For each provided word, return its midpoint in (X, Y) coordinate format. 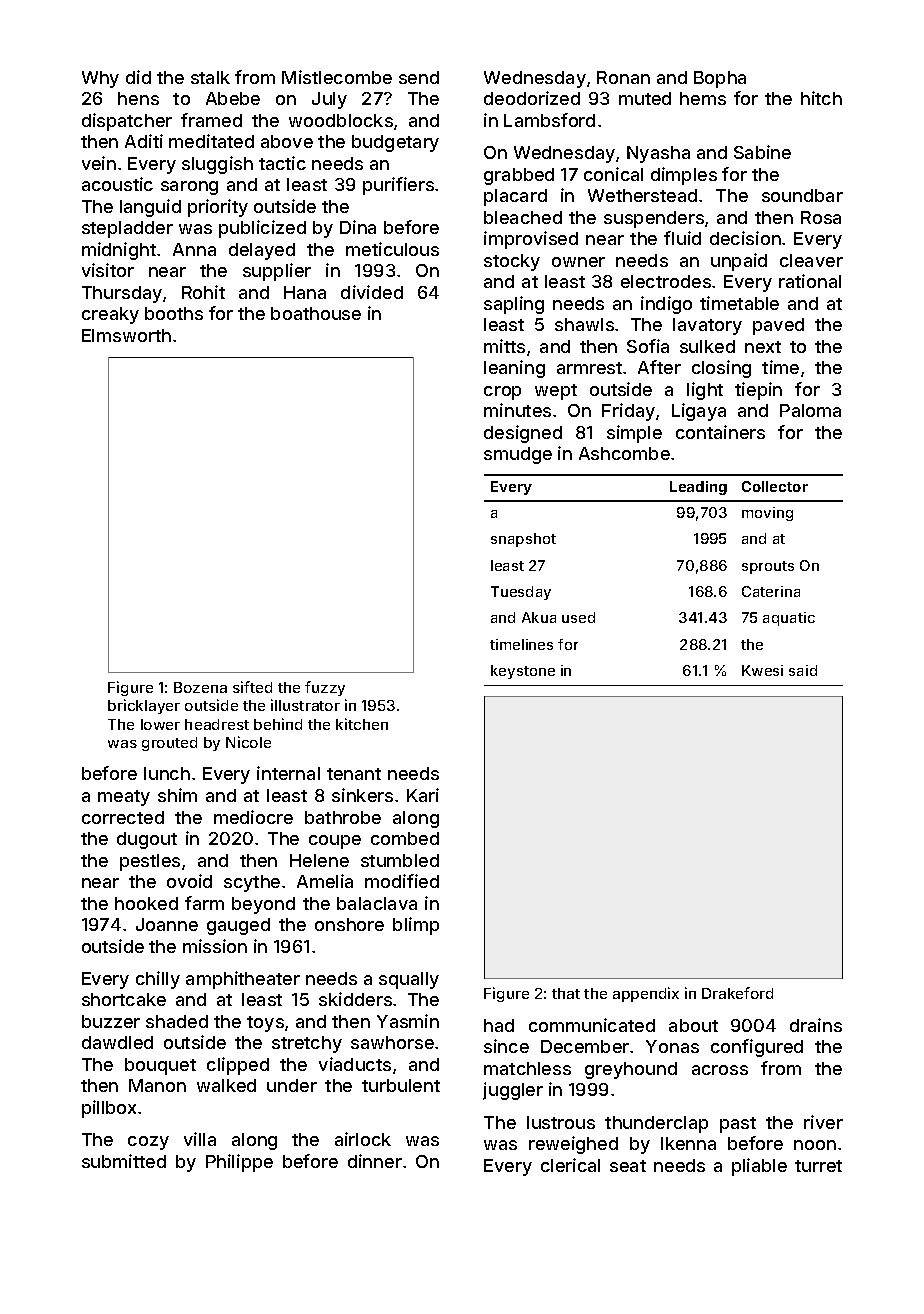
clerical (570, 1165)
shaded (177, 1021)
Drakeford (737, 993)
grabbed (519, 176)
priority (218, 208)
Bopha (720, 79)
